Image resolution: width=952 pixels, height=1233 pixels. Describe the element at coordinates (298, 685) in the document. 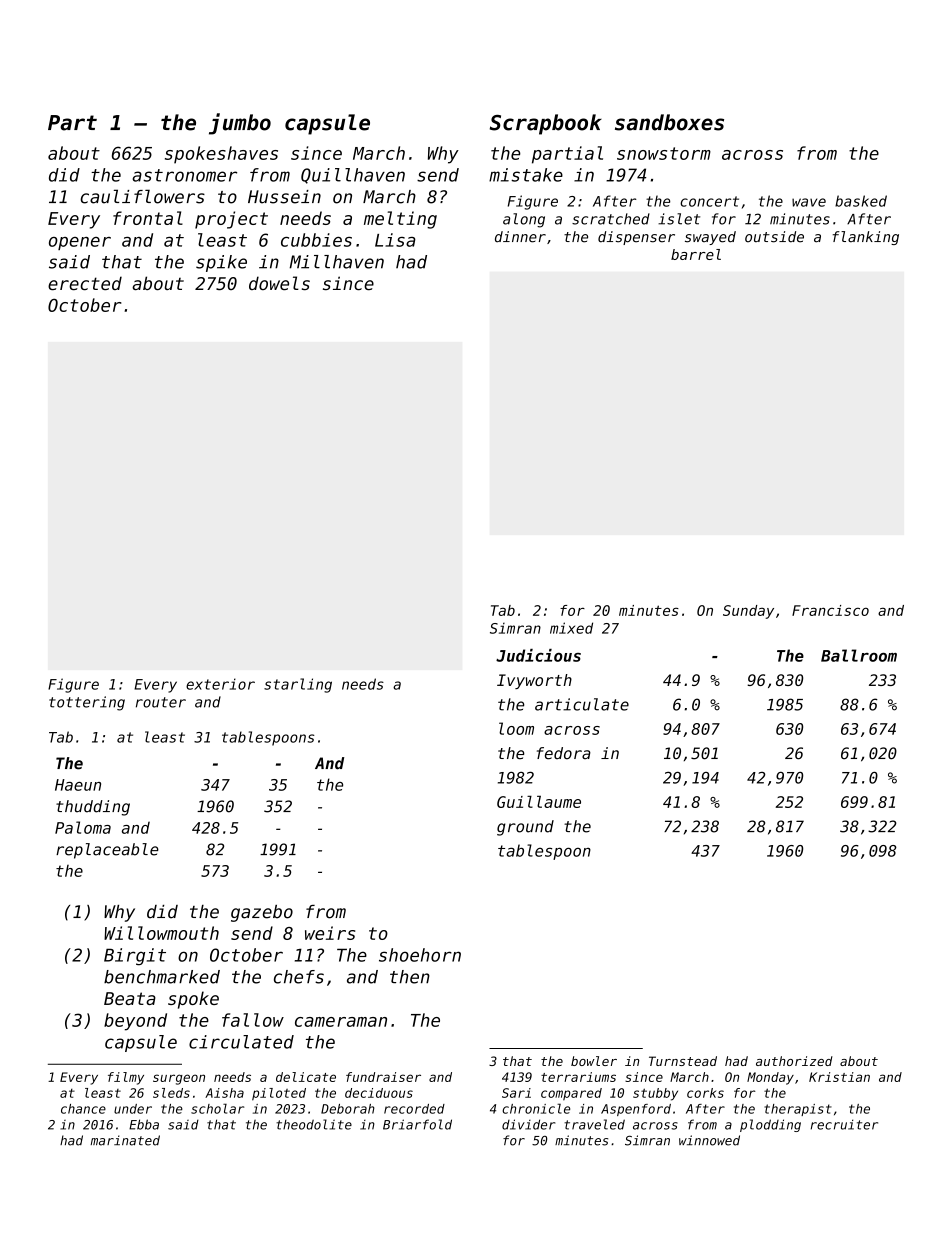

I see `starling` at that location.
